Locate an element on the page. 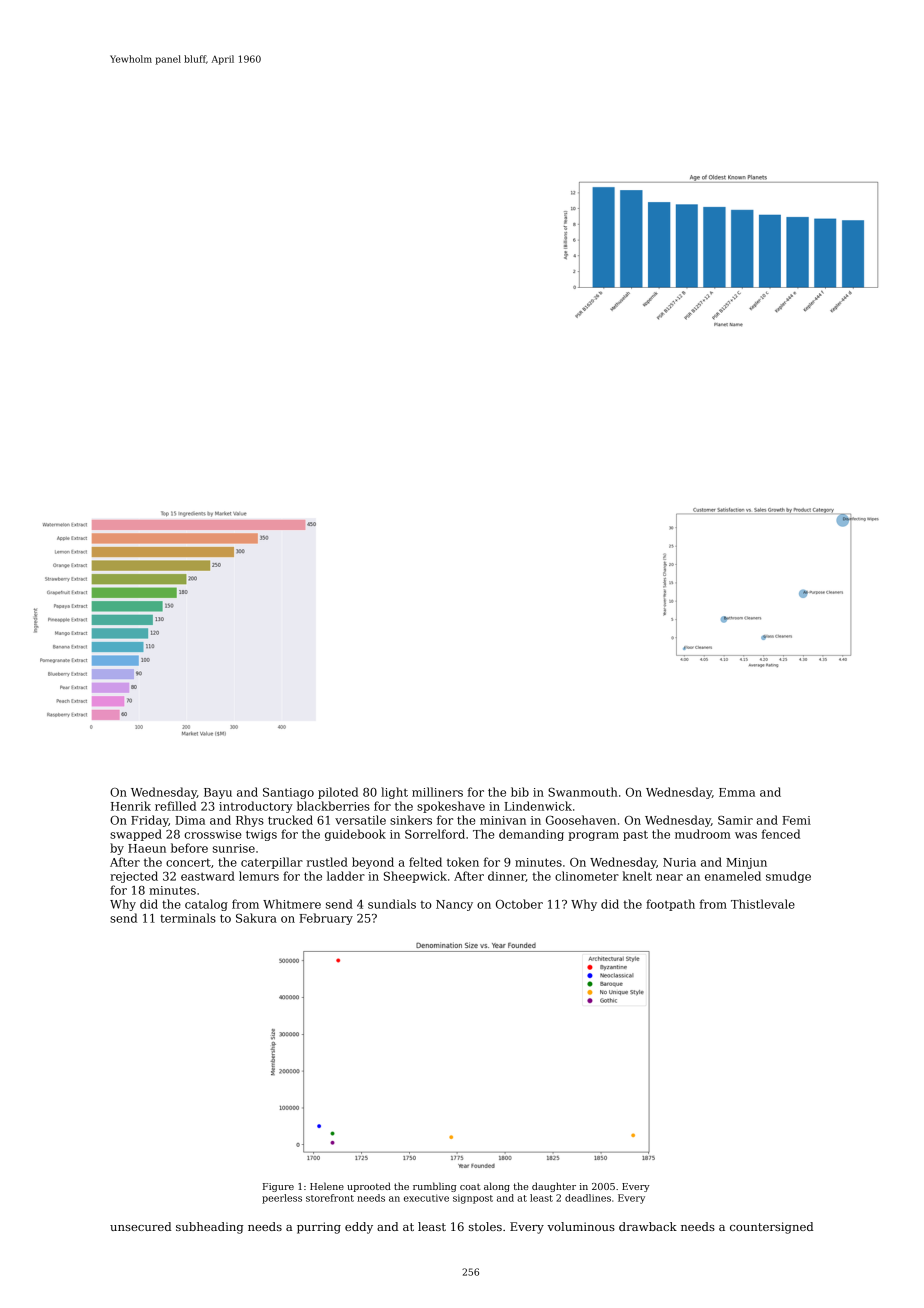  rejected is located at coordinates (134, 877).
